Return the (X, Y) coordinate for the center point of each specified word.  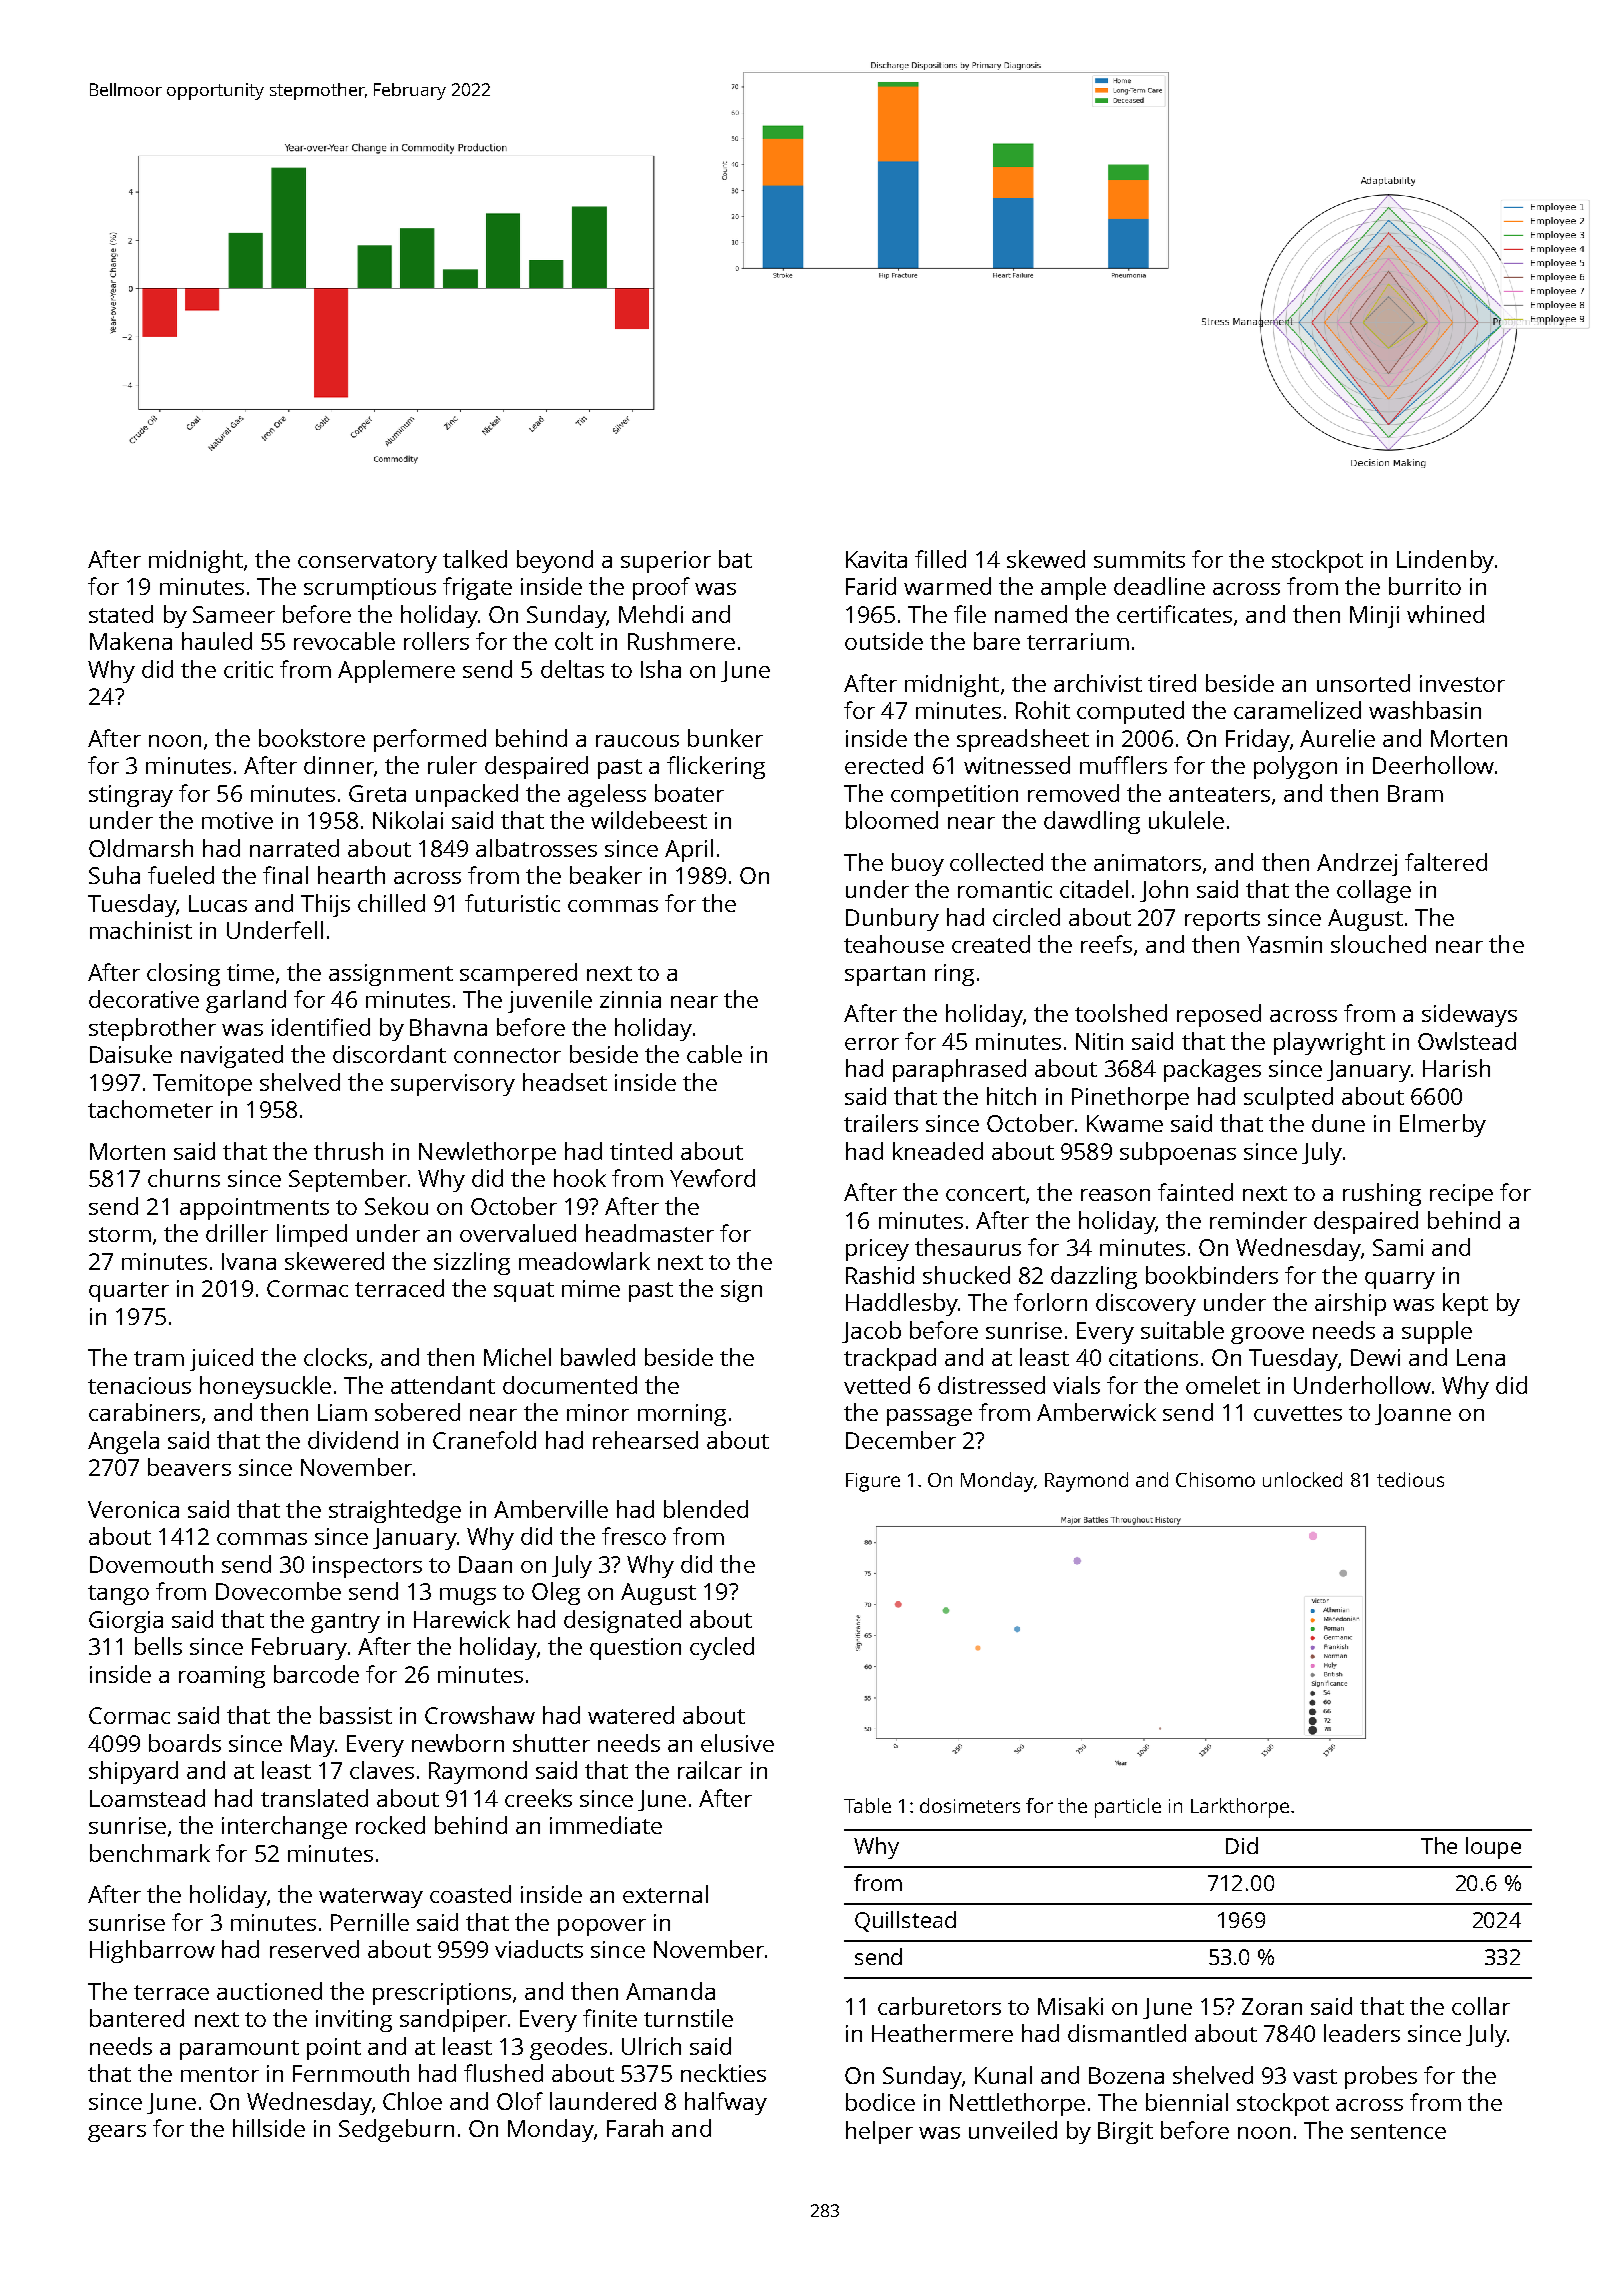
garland (246, 1001)
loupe (1493, 1848)
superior (666, 562)
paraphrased (959, 1070)
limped (312, 1235)
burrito (1425, 586)
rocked (390, 1825)
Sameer (234, 614)
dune (1338, 1123)
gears (117, 2133)
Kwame (1125, 1123)
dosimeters (970, 1805)
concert (985, 1193)
